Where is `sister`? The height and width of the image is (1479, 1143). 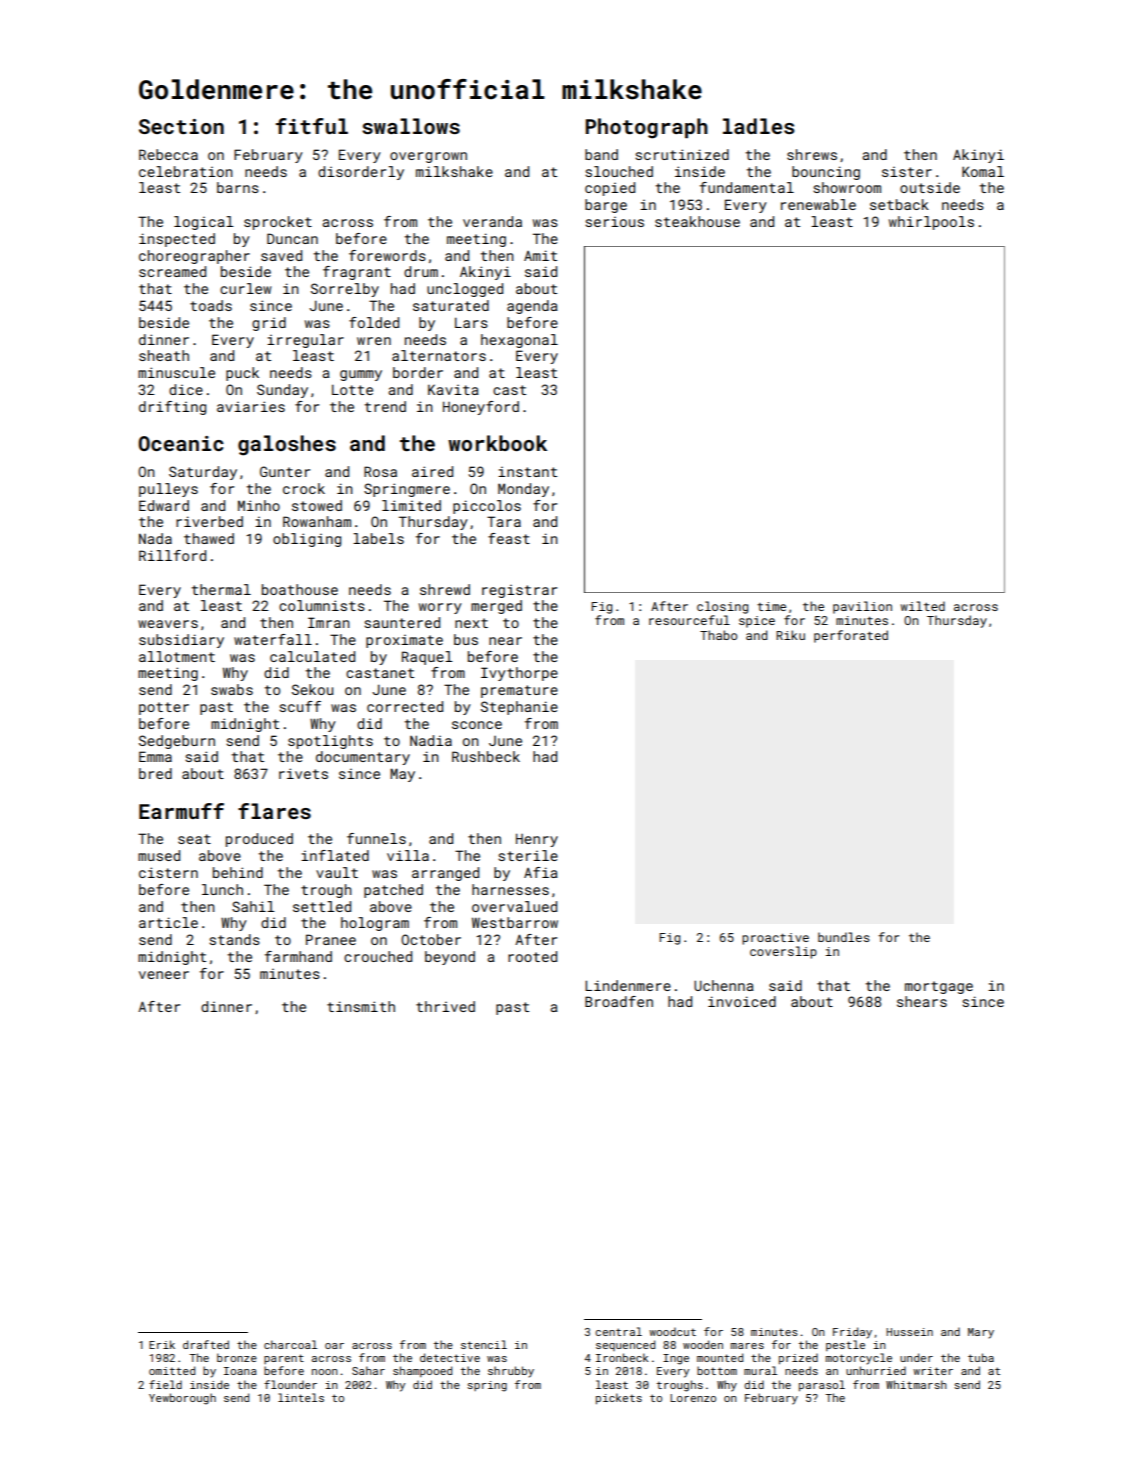
sister is located at coordinates (907, 172).
